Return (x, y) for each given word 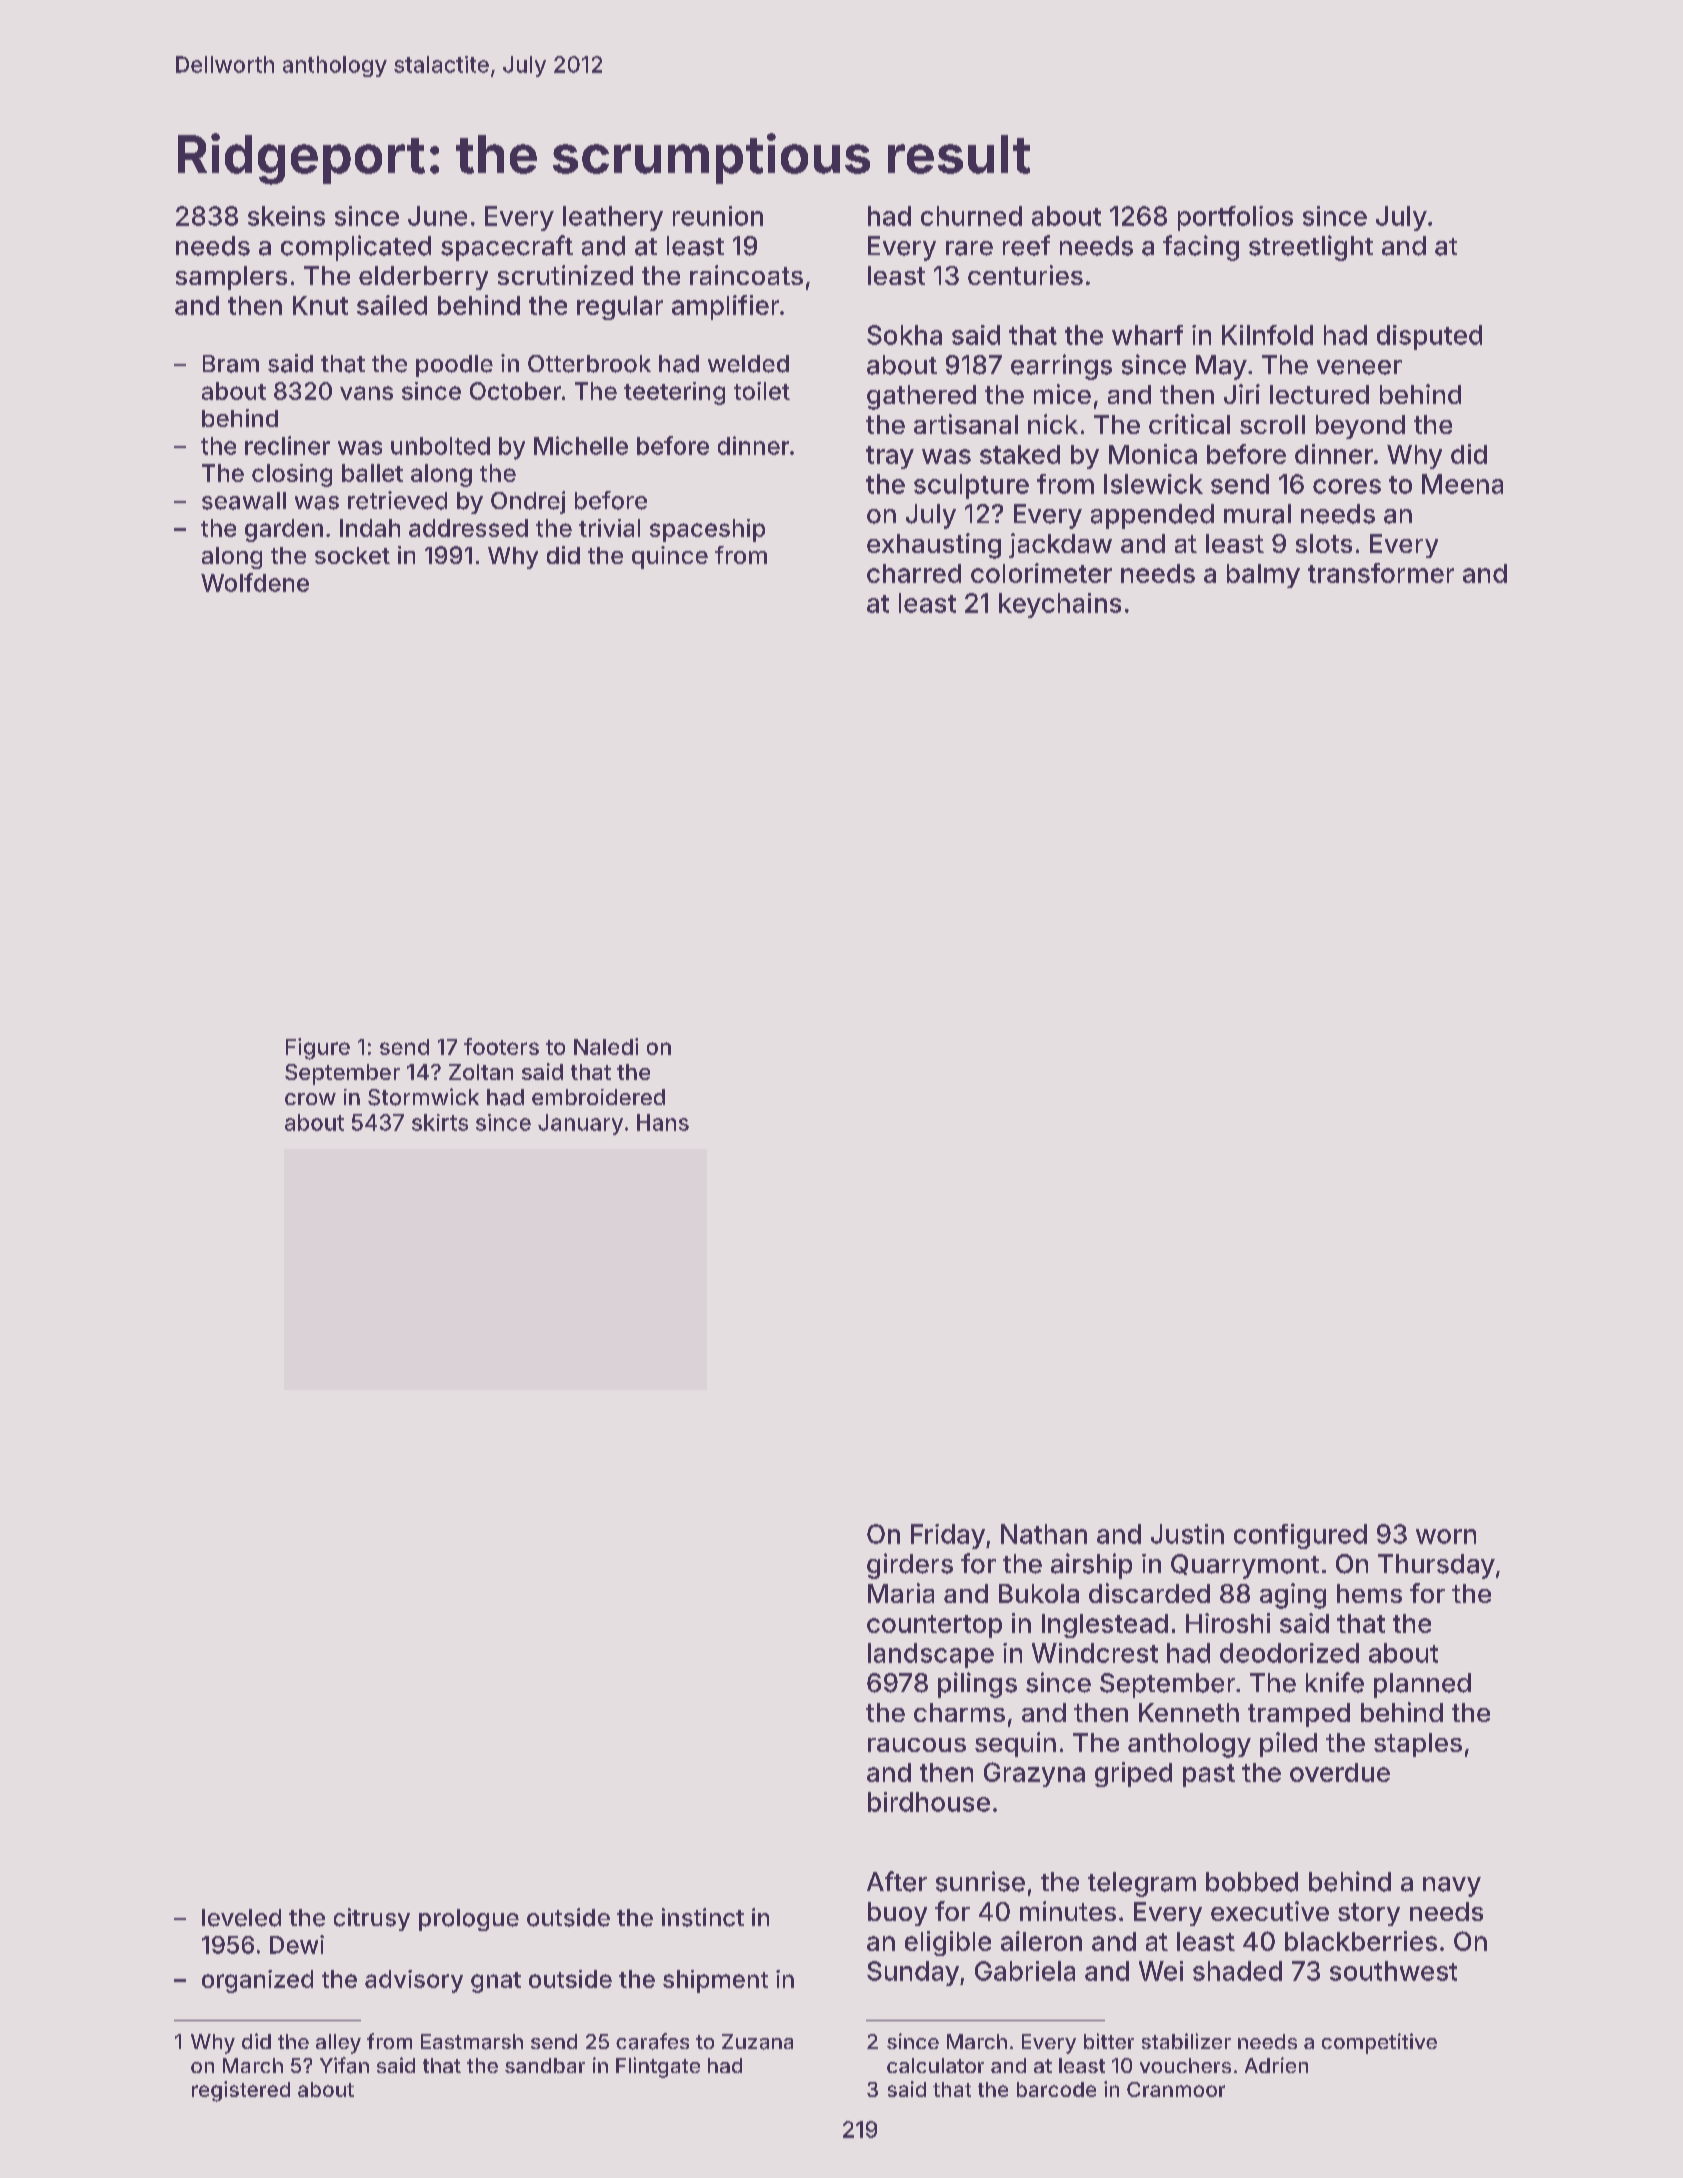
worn (1446, 1536)
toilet (762, 391)
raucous (917, 1745)
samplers (231, 278)
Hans (663, 1122)
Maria (901, 1593)
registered (241, 2091)
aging (1293, 1596)
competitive (1379, 2043)
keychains (1060, 605)
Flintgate (658, 2067)
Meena (1462, 484)
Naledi (606, 1046)
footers (501, 1046)
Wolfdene (255, 582)
